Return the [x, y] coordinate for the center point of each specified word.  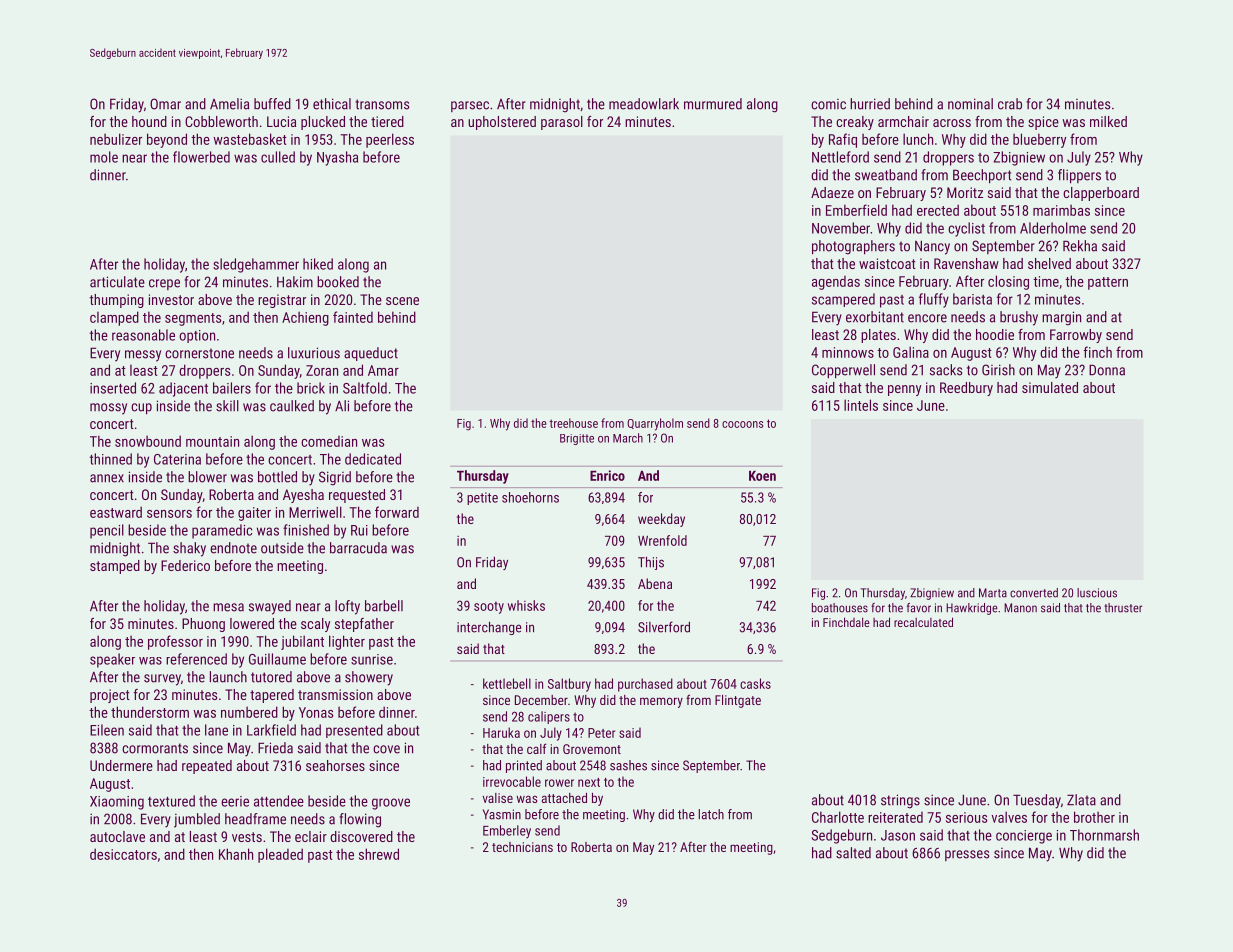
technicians [522, 847]
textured [171, 801]
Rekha [1080, 246]
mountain [212, 441]
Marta [993, 593]
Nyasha [337, 158]
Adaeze [832, 192]
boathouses [840, 608]
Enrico [607, 475]
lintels [861, 405]
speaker [112, 660]
